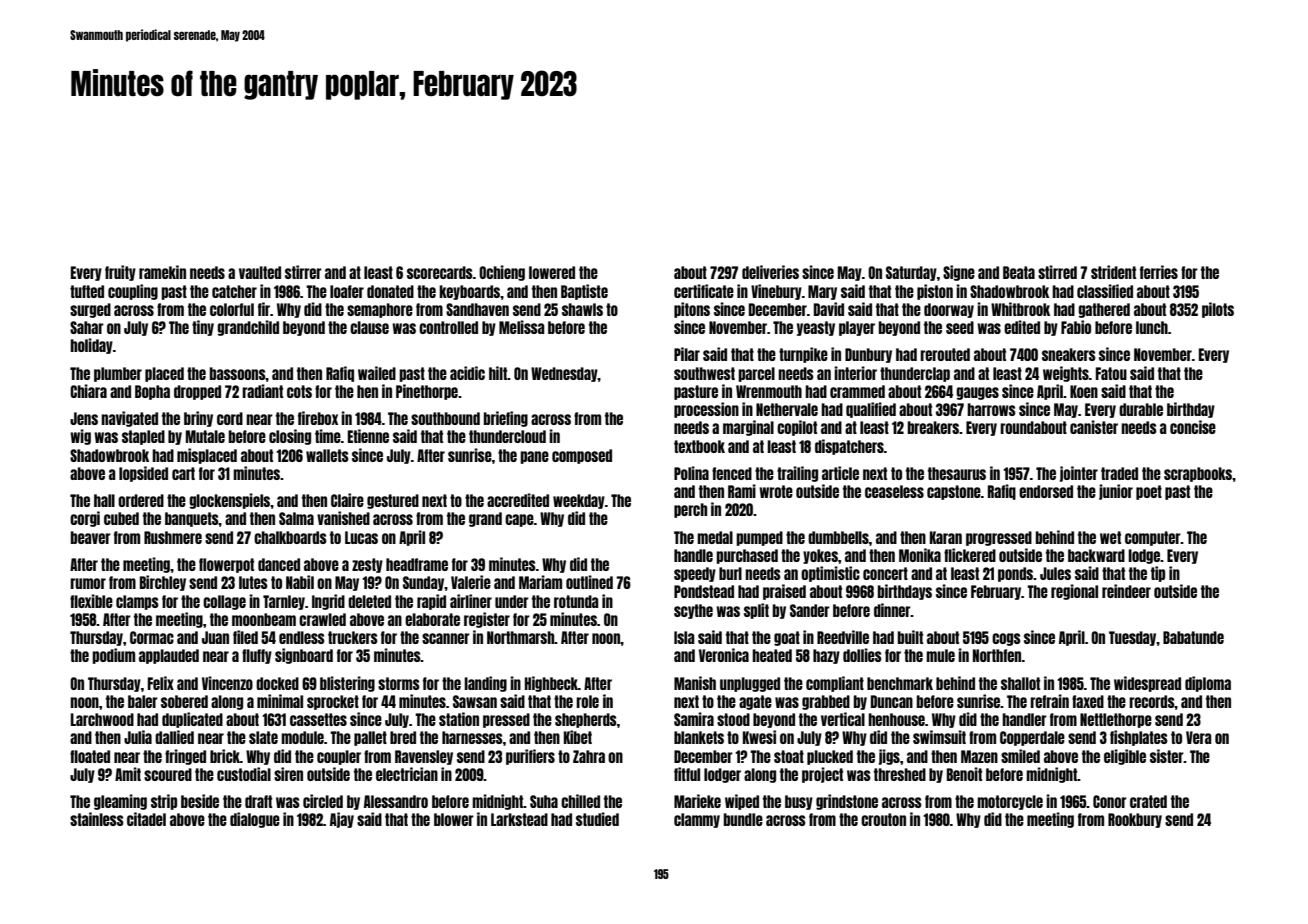  I want to click on speedy, so click(695, 574).
